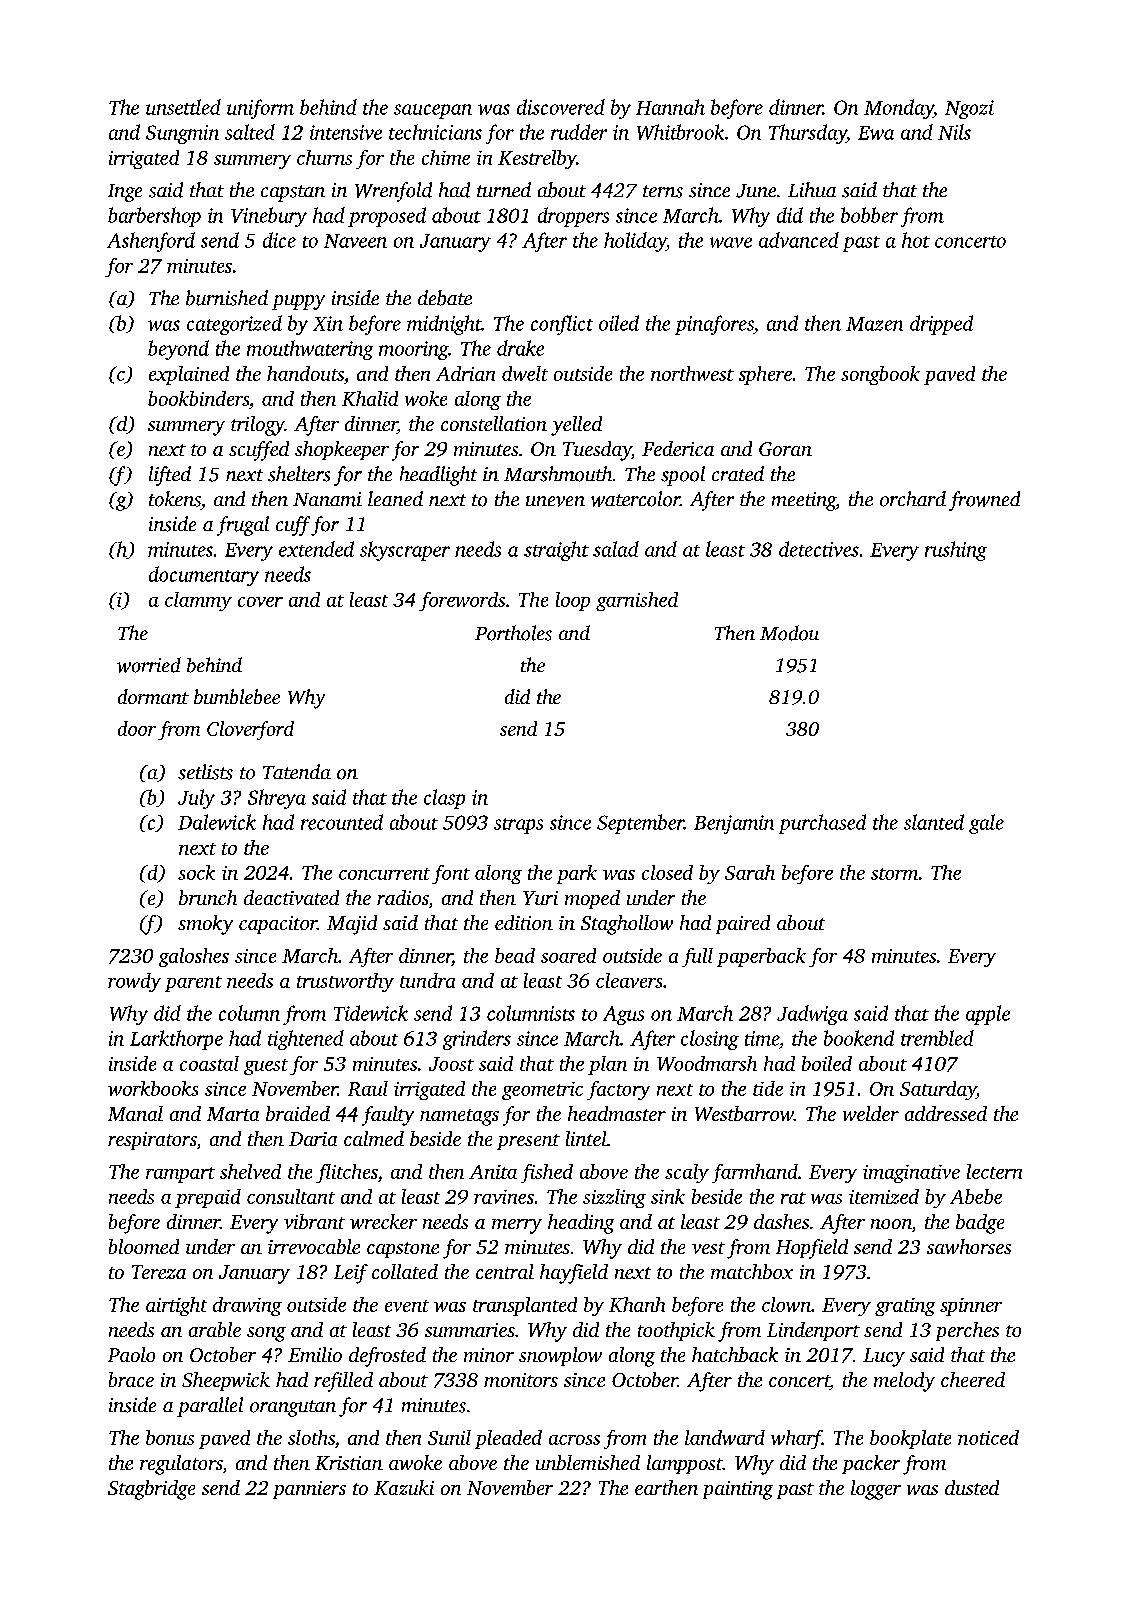 The height and width of the page is (1599, 1131). I want to click on lintel, so click(586, 1138).
